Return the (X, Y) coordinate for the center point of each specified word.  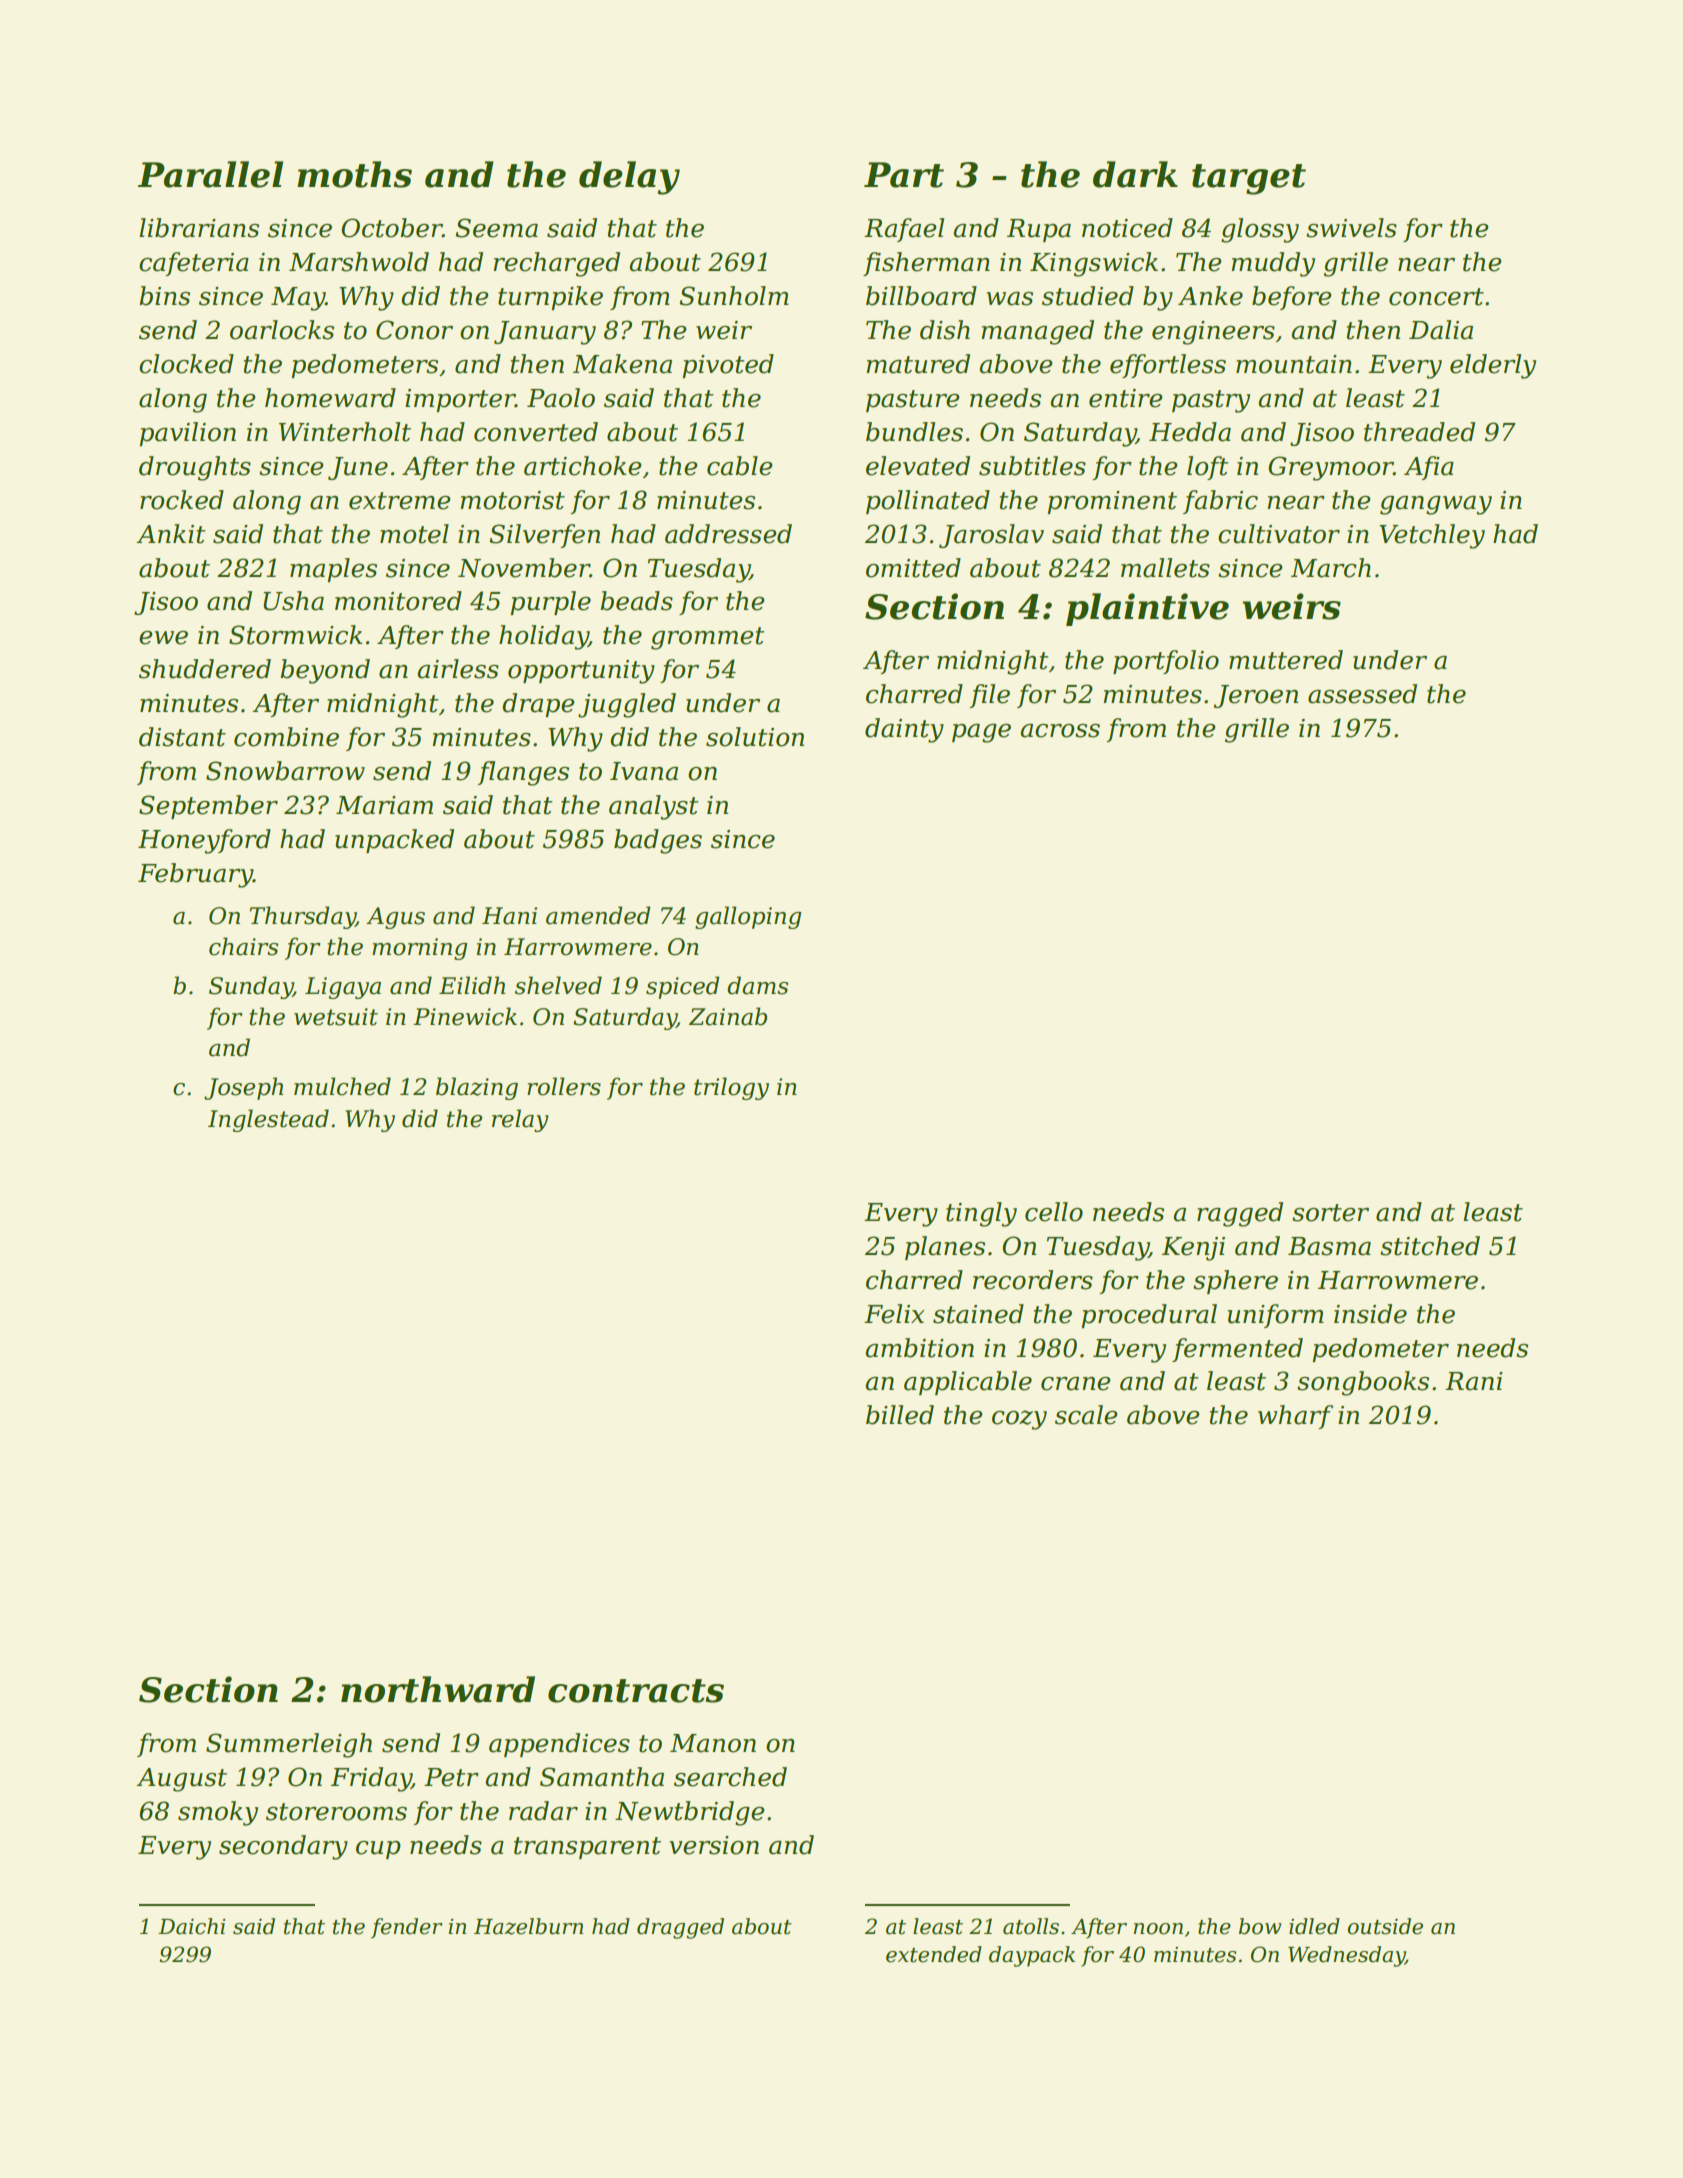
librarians (199, 228)
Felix (894, 1314)
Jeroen (1256, 696)
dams (757, 985)
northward (438, 1689)
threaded (1419, 432)
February (195, 875)
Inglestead (268, 1120)
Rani (1474, 1381)
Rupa (1039, 230)
